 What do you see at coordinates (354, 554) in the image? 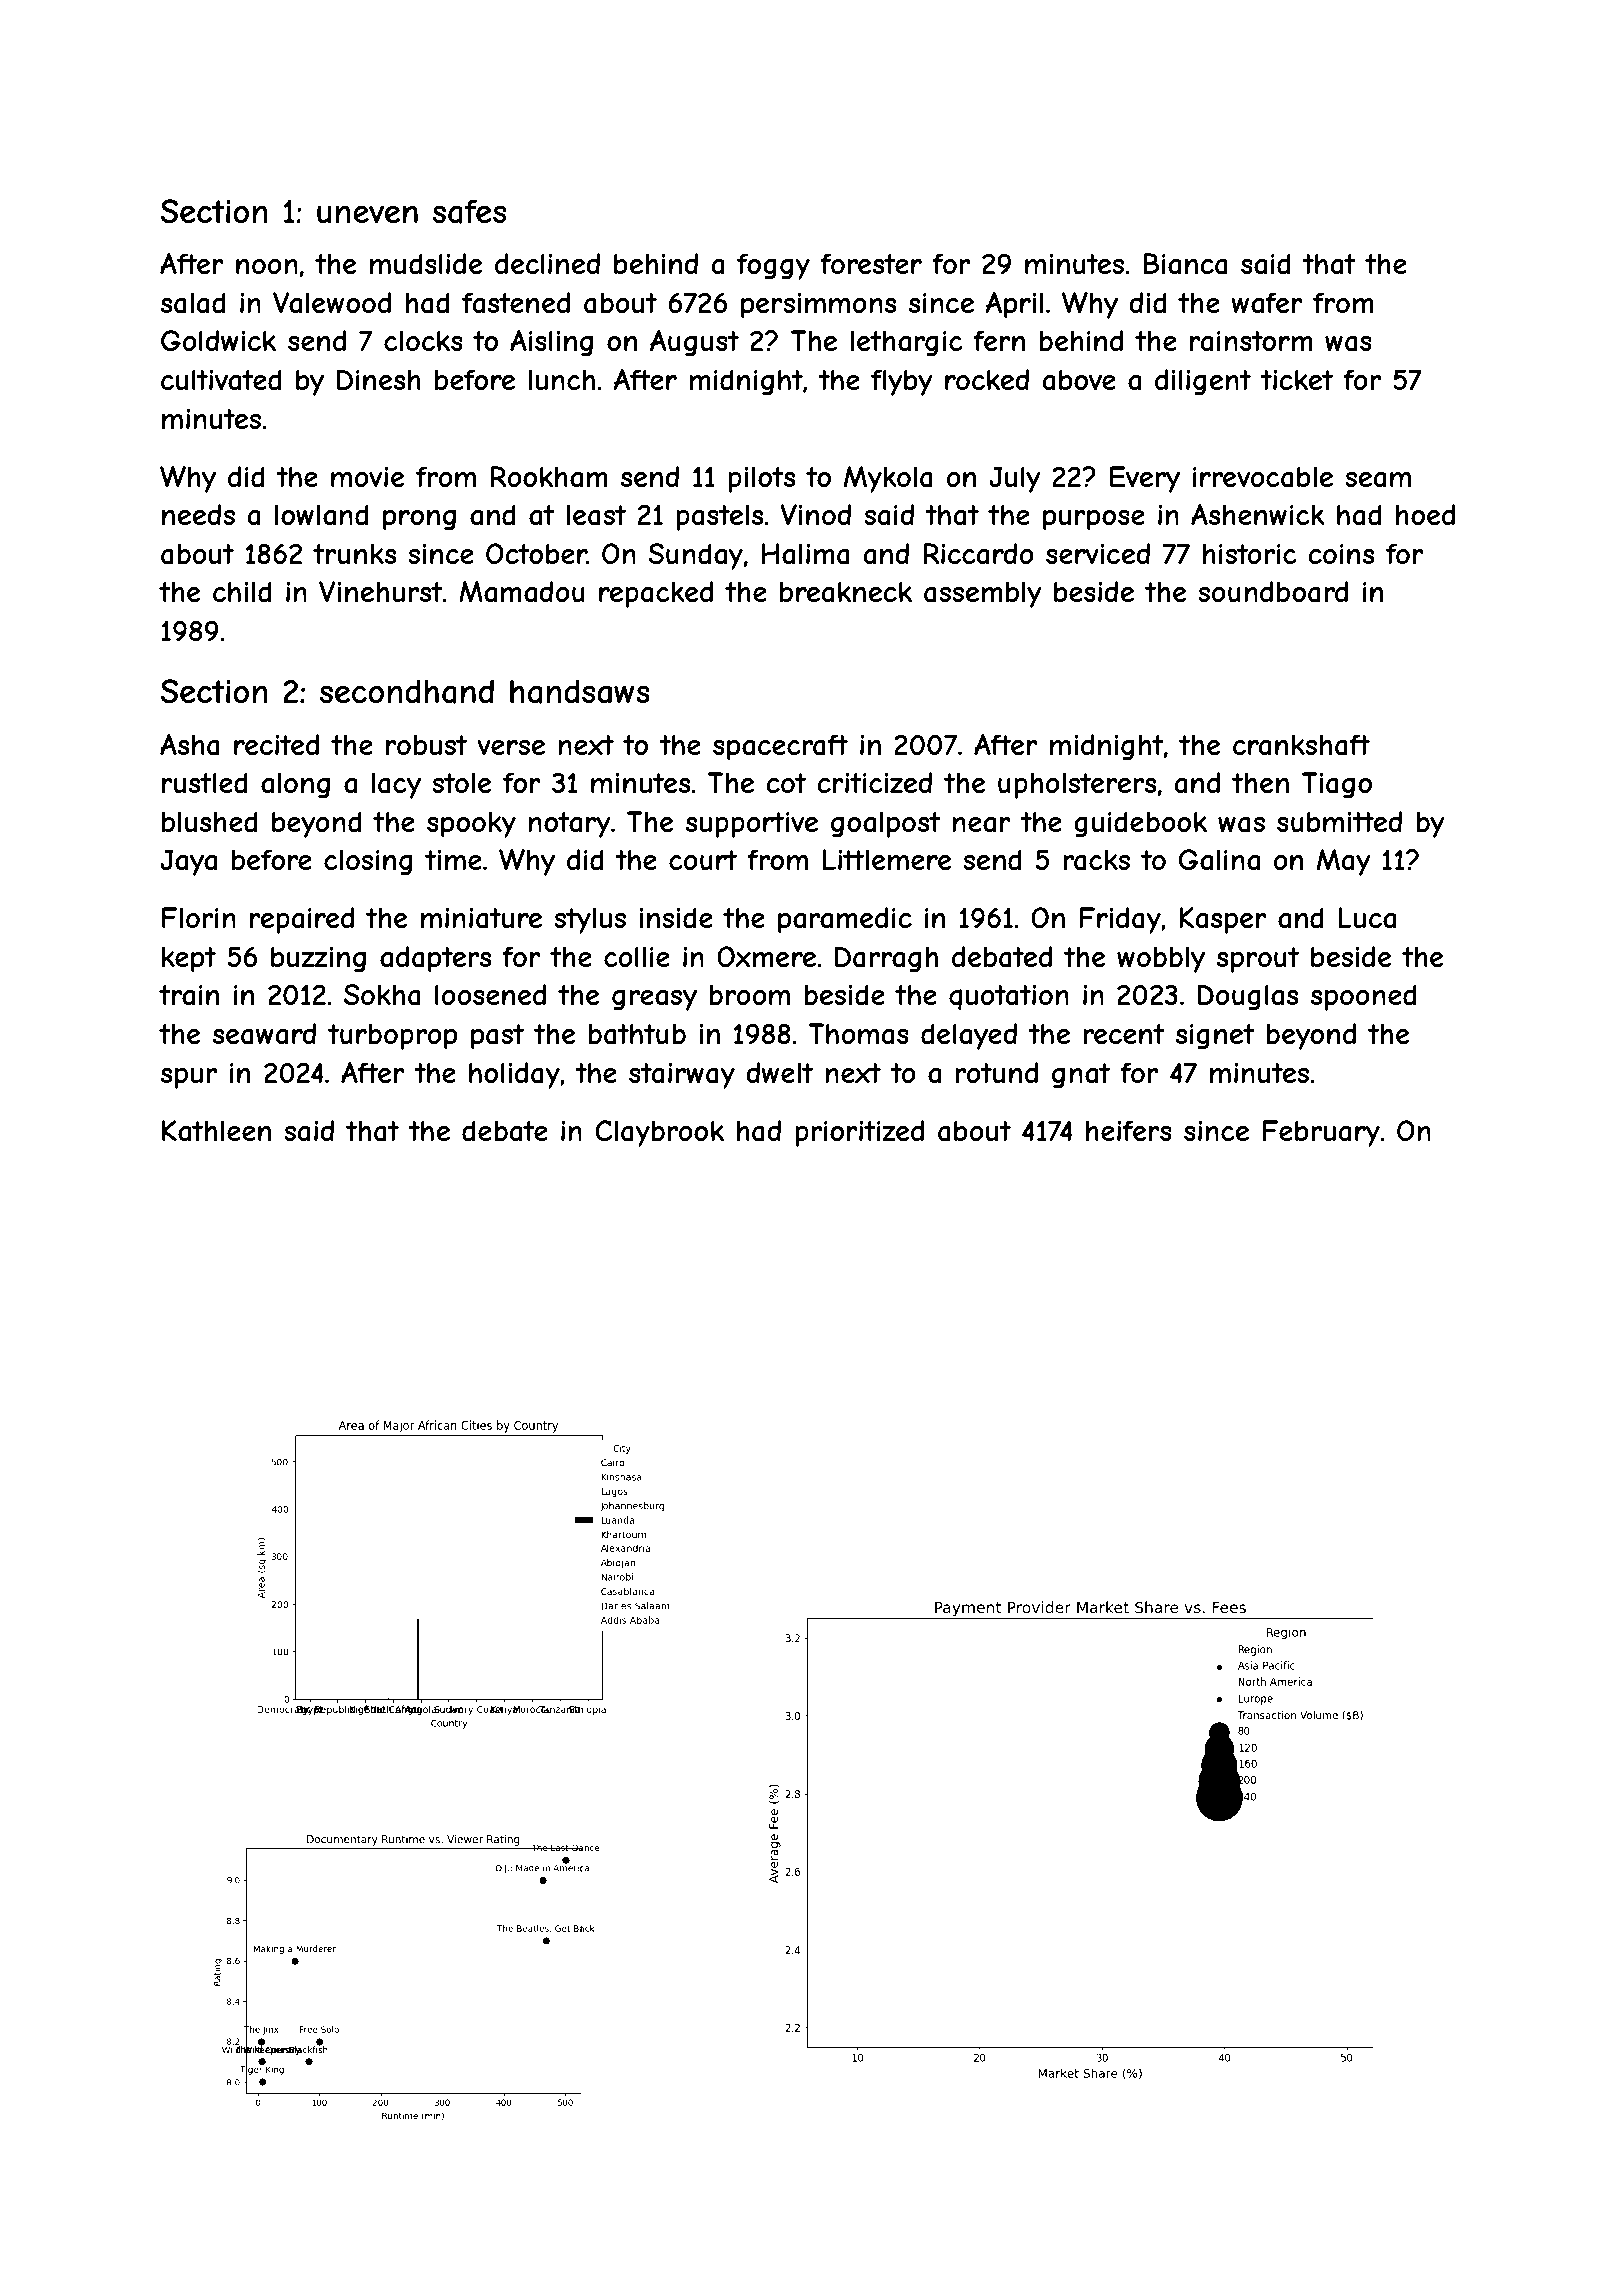
I see `trunks` at bounding box center [354, 554].
